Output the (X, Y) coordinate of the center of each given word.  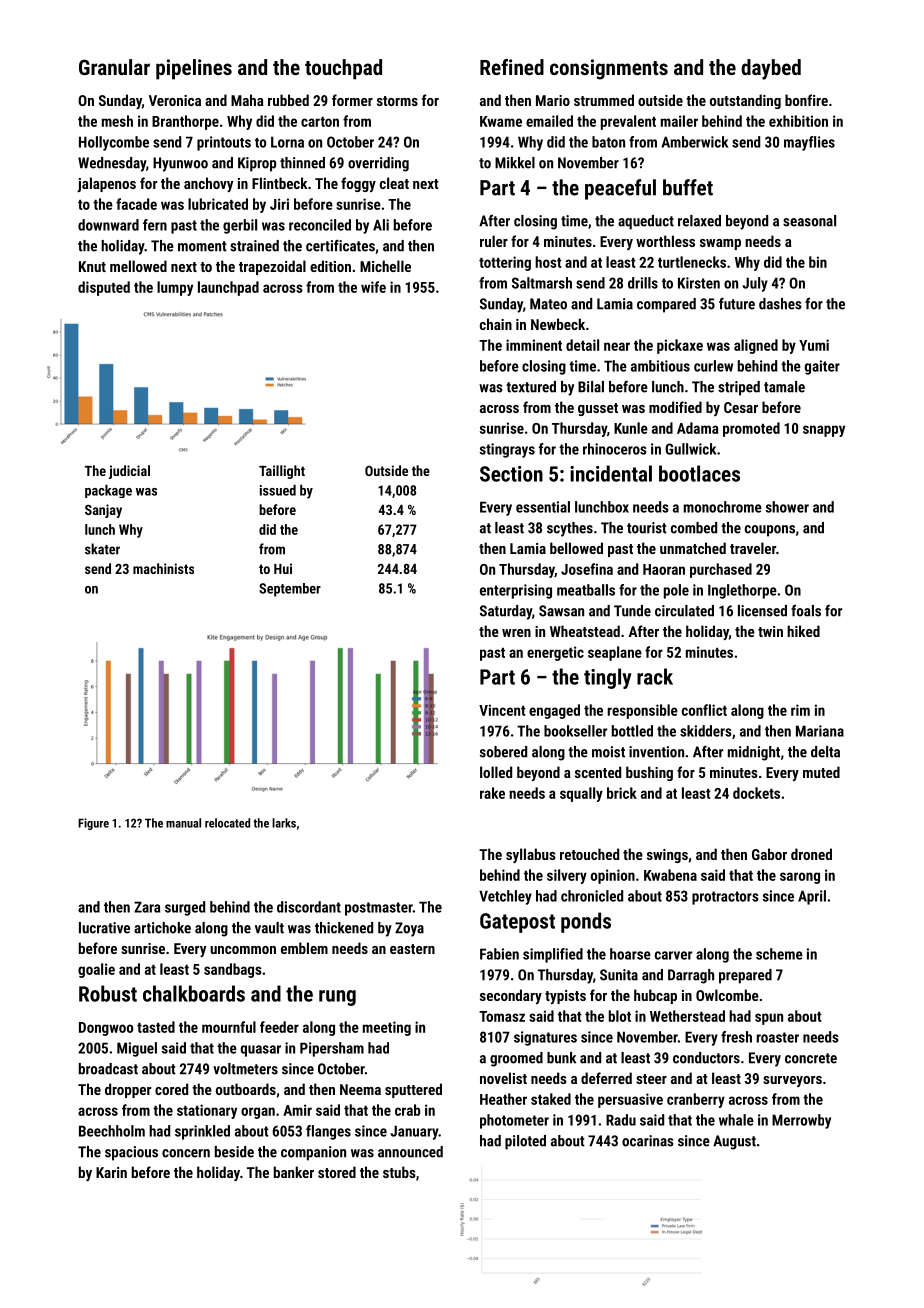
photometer (514, 1121)
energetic (555, 653)
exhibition (798, 121)
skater (102, 549)
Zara (147, 907)
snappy (824, 431)
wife (373, 287)
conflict (704, 710)
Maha (247, 100)
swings (667, 856)
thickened (344, 928)
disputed (104, 288)
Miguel (137, 1049)
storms (397, 101)
